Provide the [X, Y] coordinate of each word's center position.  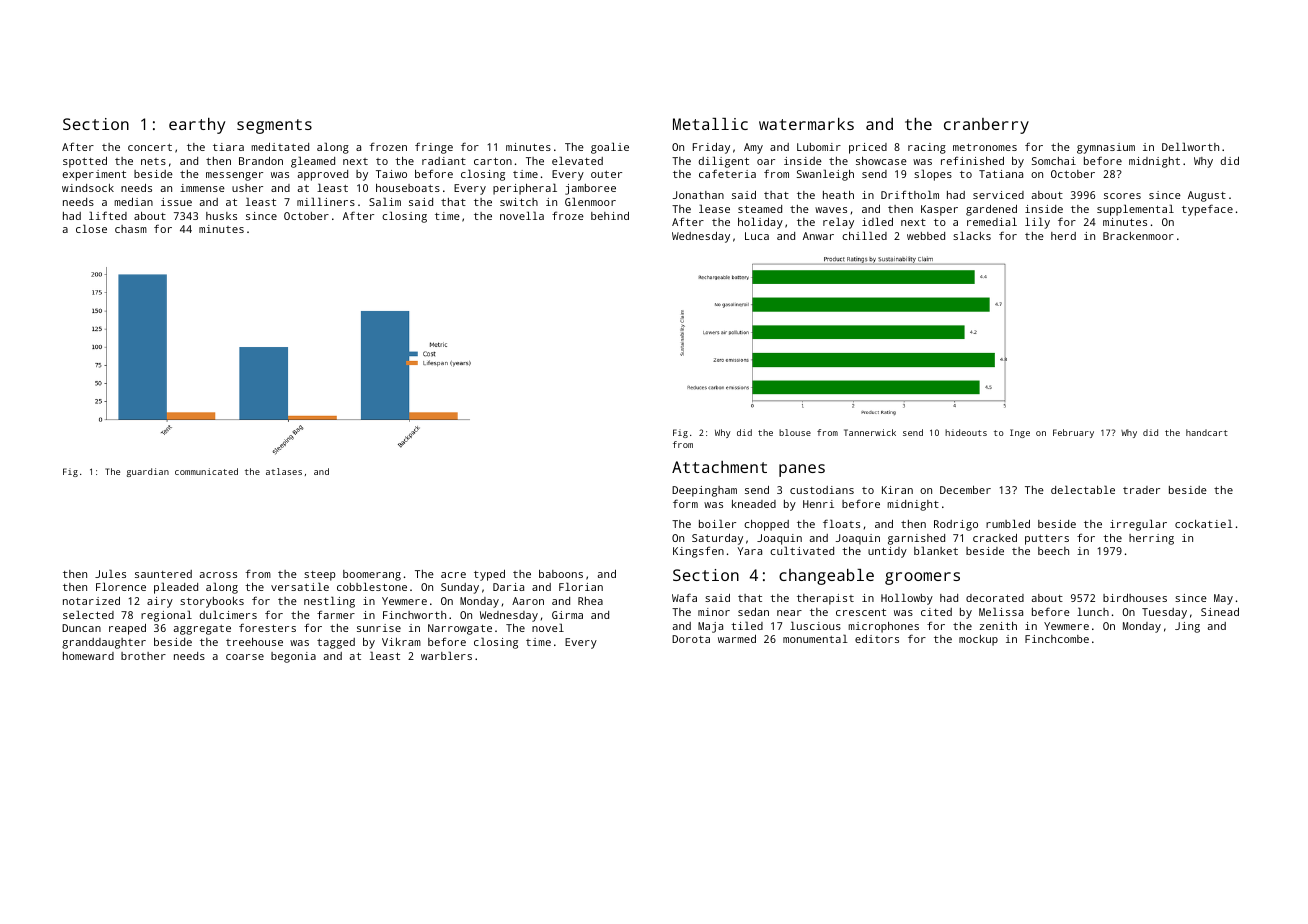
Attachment [719, 467]
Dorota [691, 639]
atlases [284, 471]
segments [274, 126]
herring [1151, 539]
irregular [1138, 525]
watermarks [806, 124]
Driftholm [910, 194]
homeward [88, 656]
